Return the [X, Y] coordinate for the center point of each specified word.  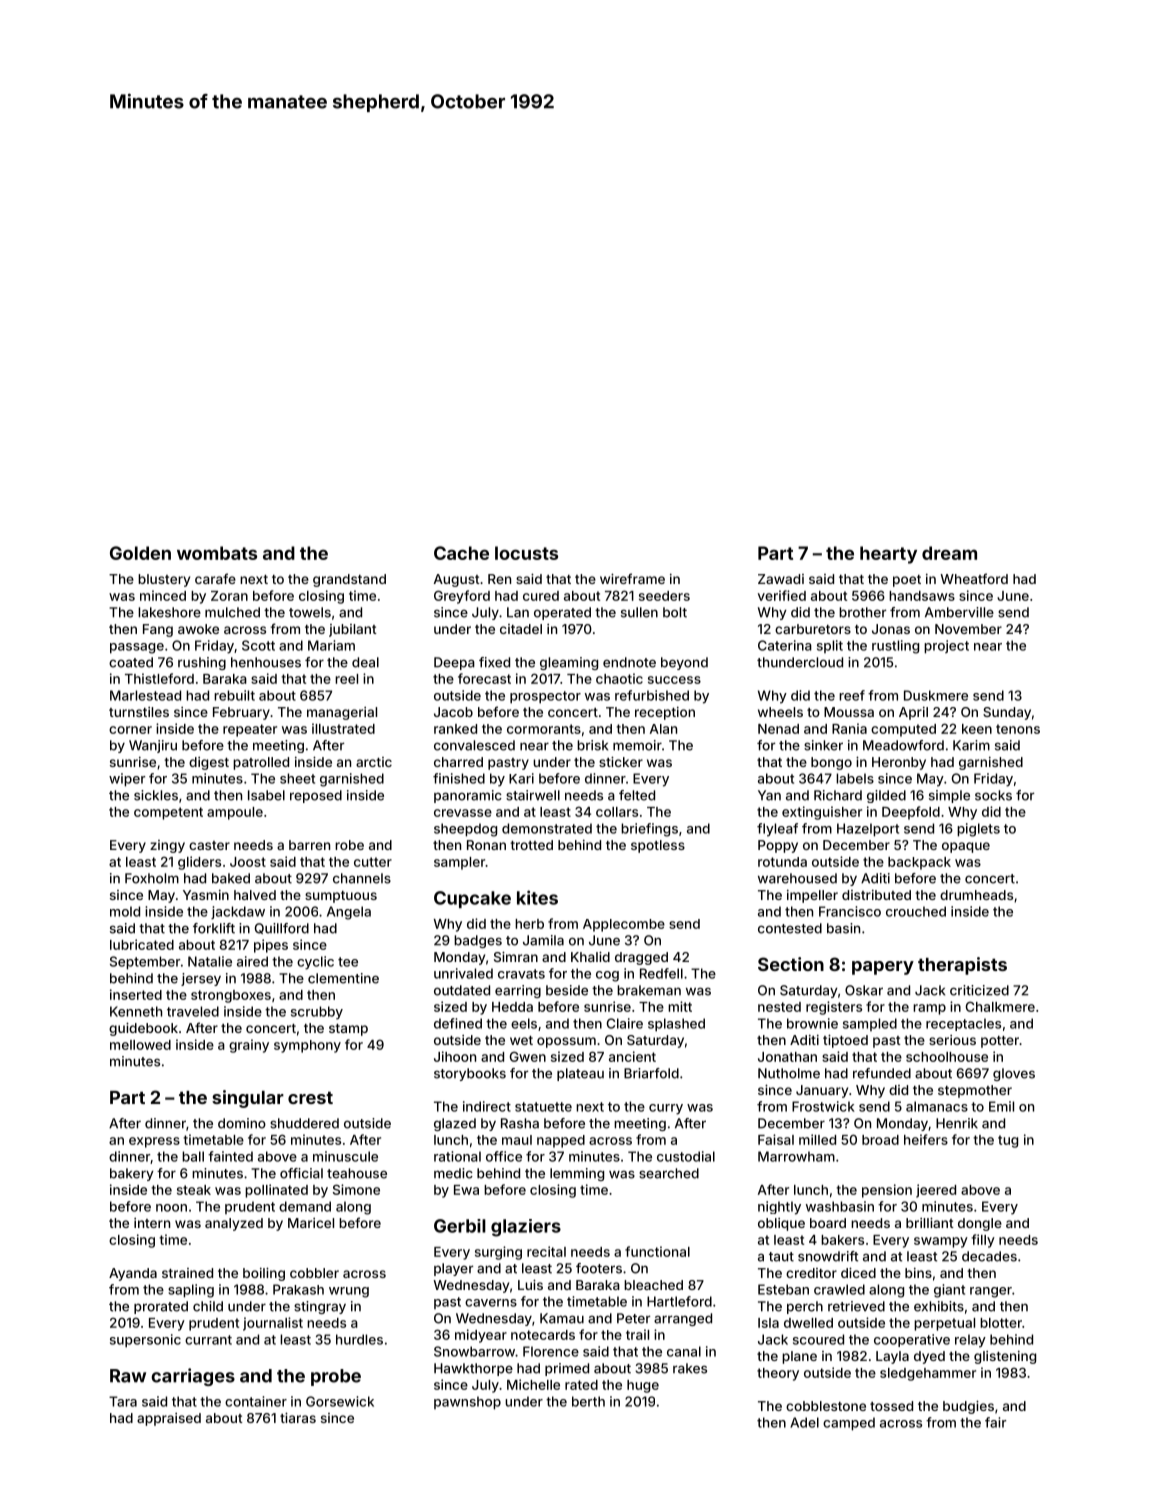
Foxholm [152, 878]
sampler [459, 863]
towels [310, 612]
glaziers [526, 1228]
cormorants [544, 729]
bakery [132, 1174]
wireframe [632, 578]
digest [209, 763]
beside [567, 990]
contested [790, 928]
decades [989, 1256]
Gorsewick [340, 1401]
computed [903, 730]
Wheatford [974, 578]
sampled [870, 1024]
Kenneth [136, 1011]
